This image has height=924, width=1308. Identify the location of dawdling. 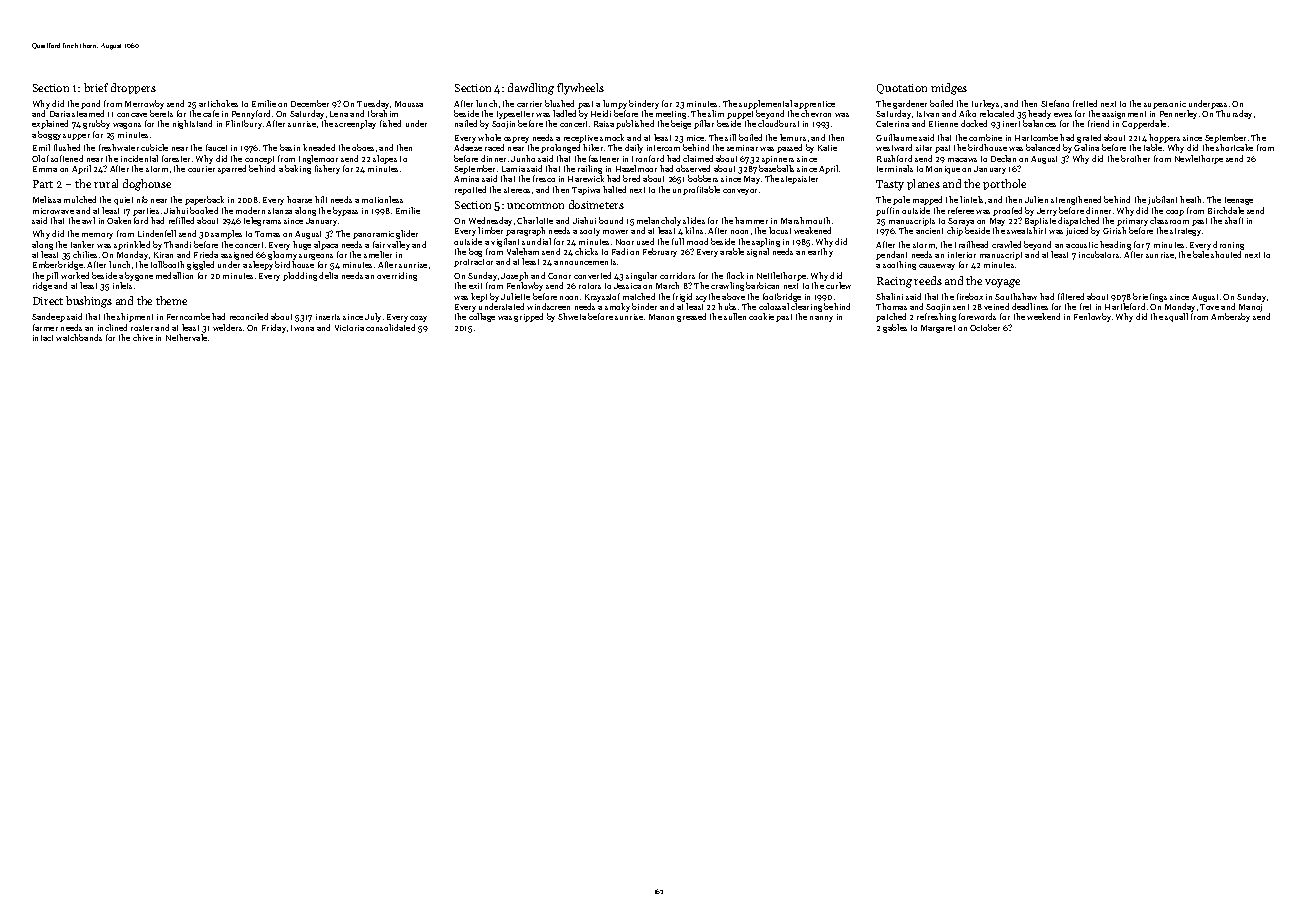
(531, 89).
